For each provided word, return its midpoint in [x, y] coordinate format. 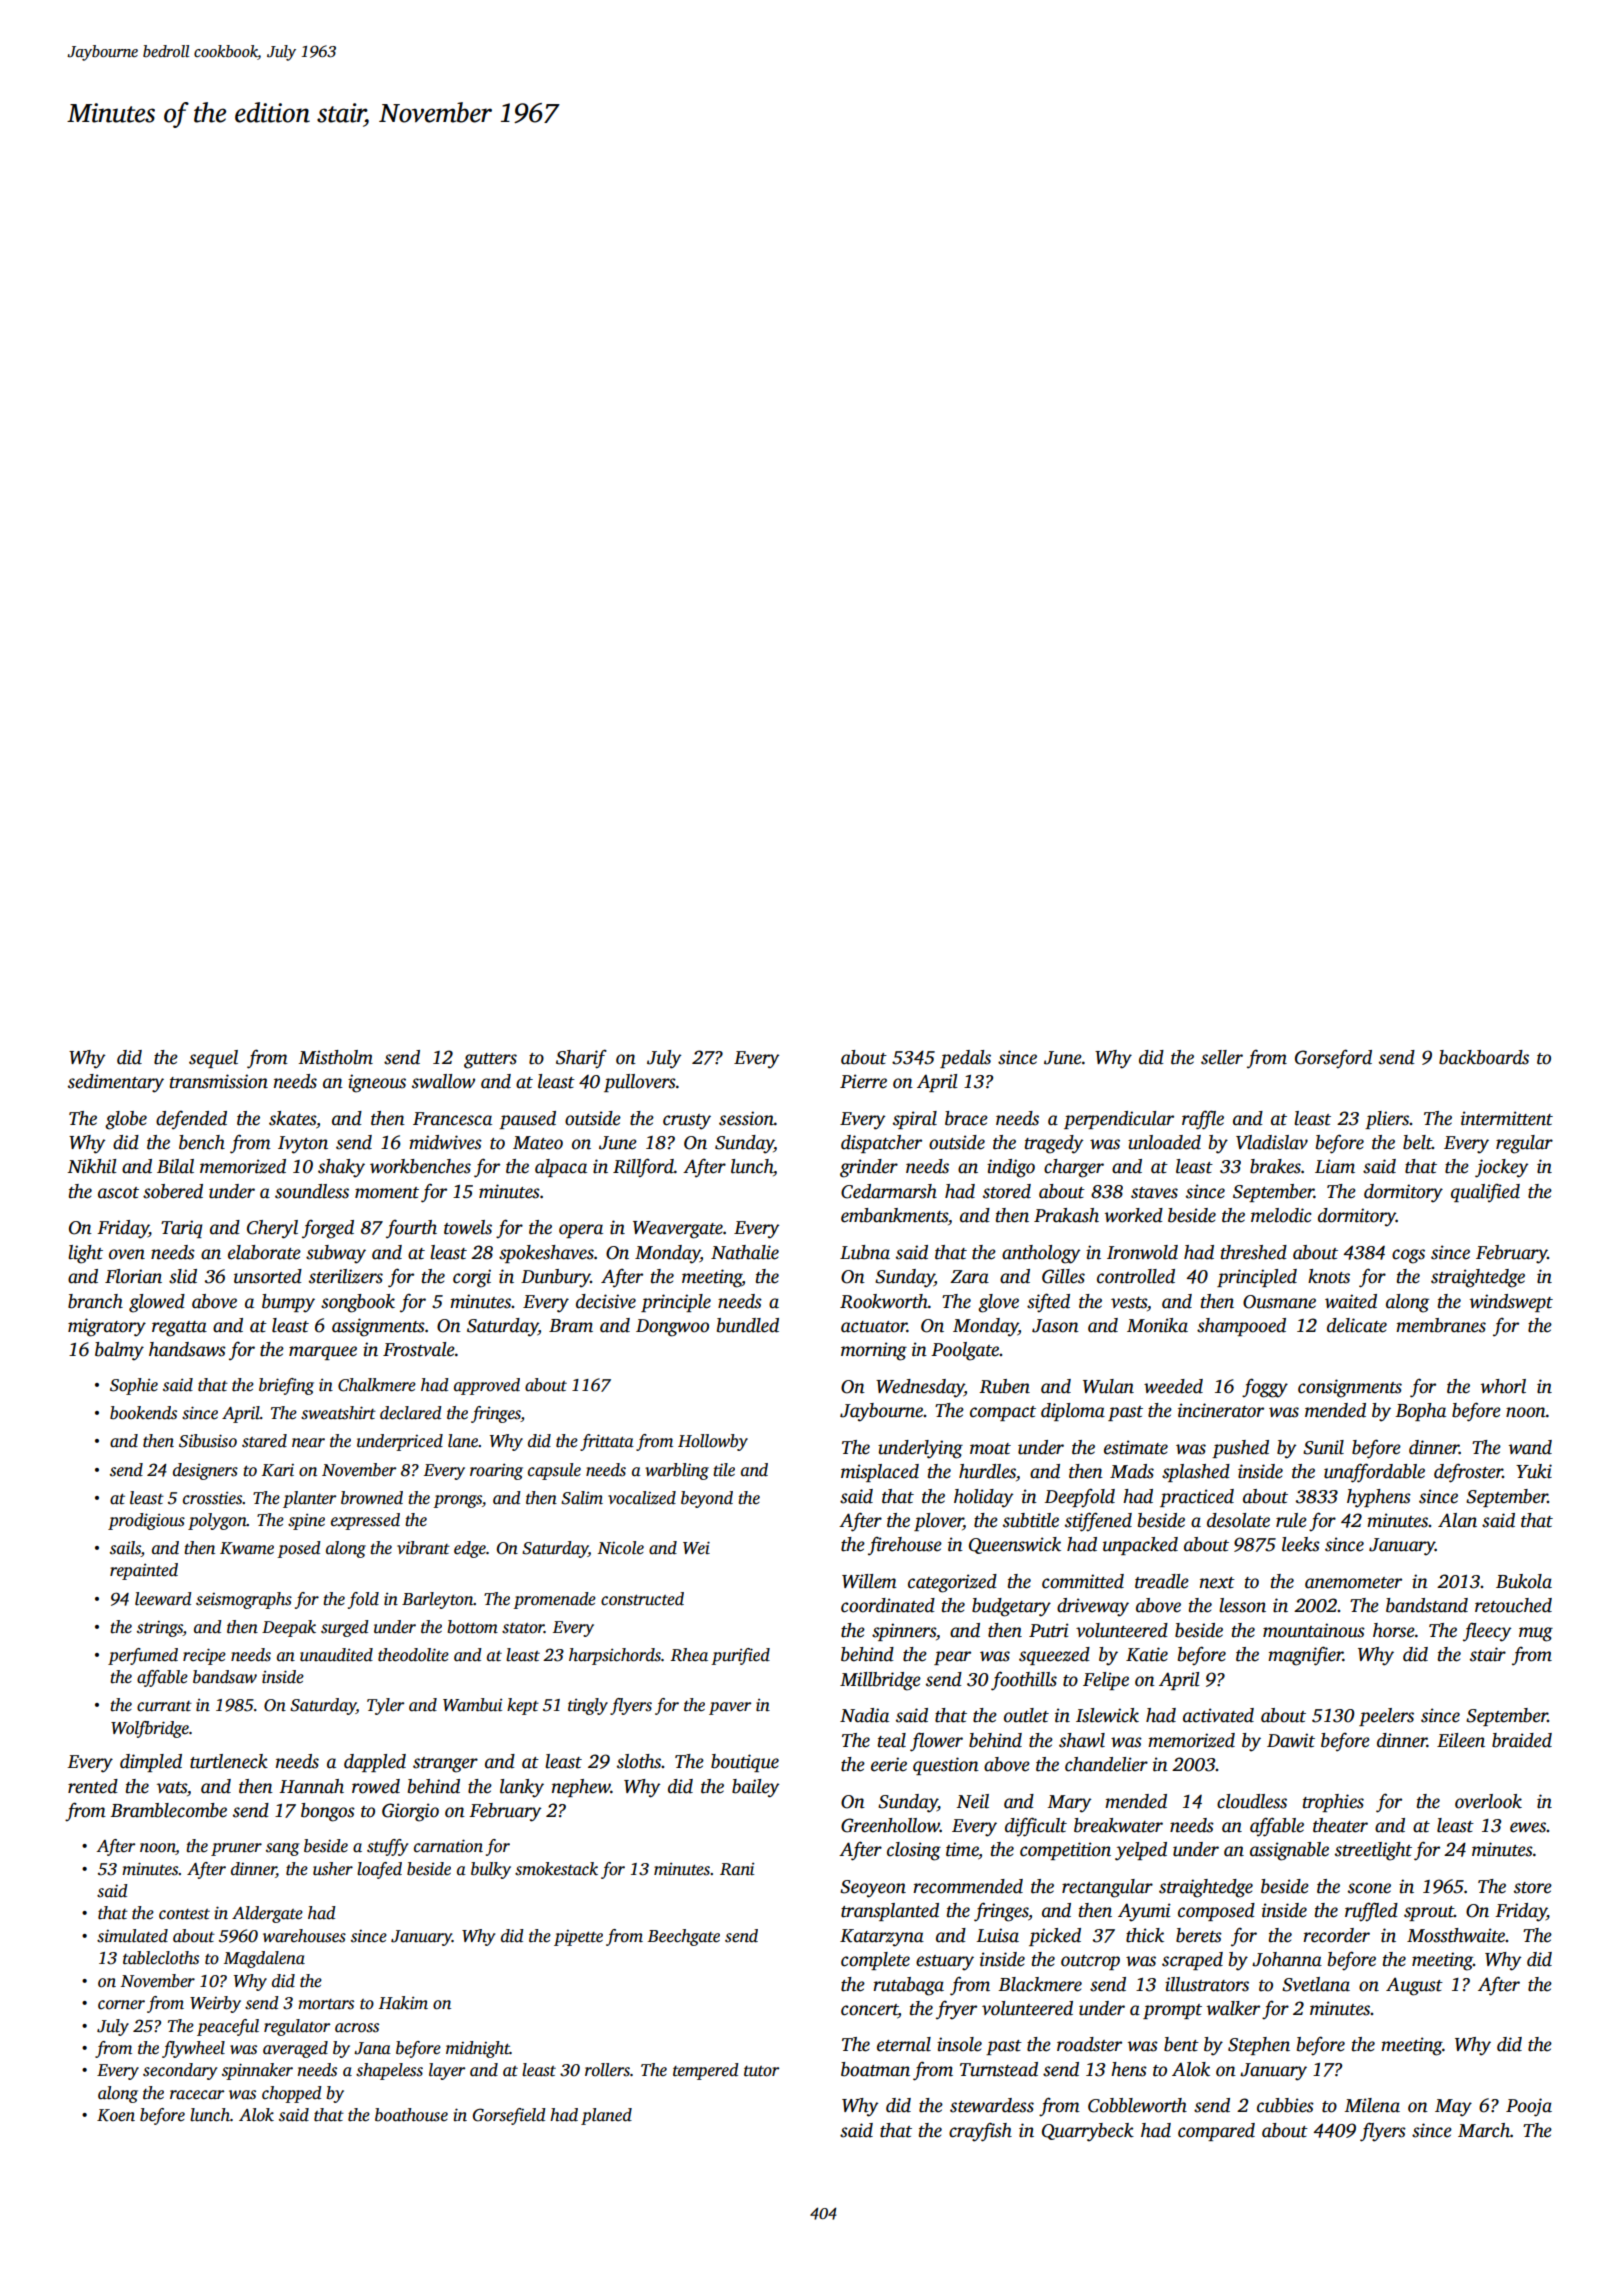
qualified [1485, 1193]
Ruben [1004, 1386]
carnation [448, 1846]
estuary [945, 1963]
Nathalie [745, 1252]
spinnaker [257, 2071]
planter [309, 1499]
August [1414, 1987]
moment [387, 1193]
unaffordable [1374, 1473]
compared [1216, 2132]
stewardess [992, 2105]
